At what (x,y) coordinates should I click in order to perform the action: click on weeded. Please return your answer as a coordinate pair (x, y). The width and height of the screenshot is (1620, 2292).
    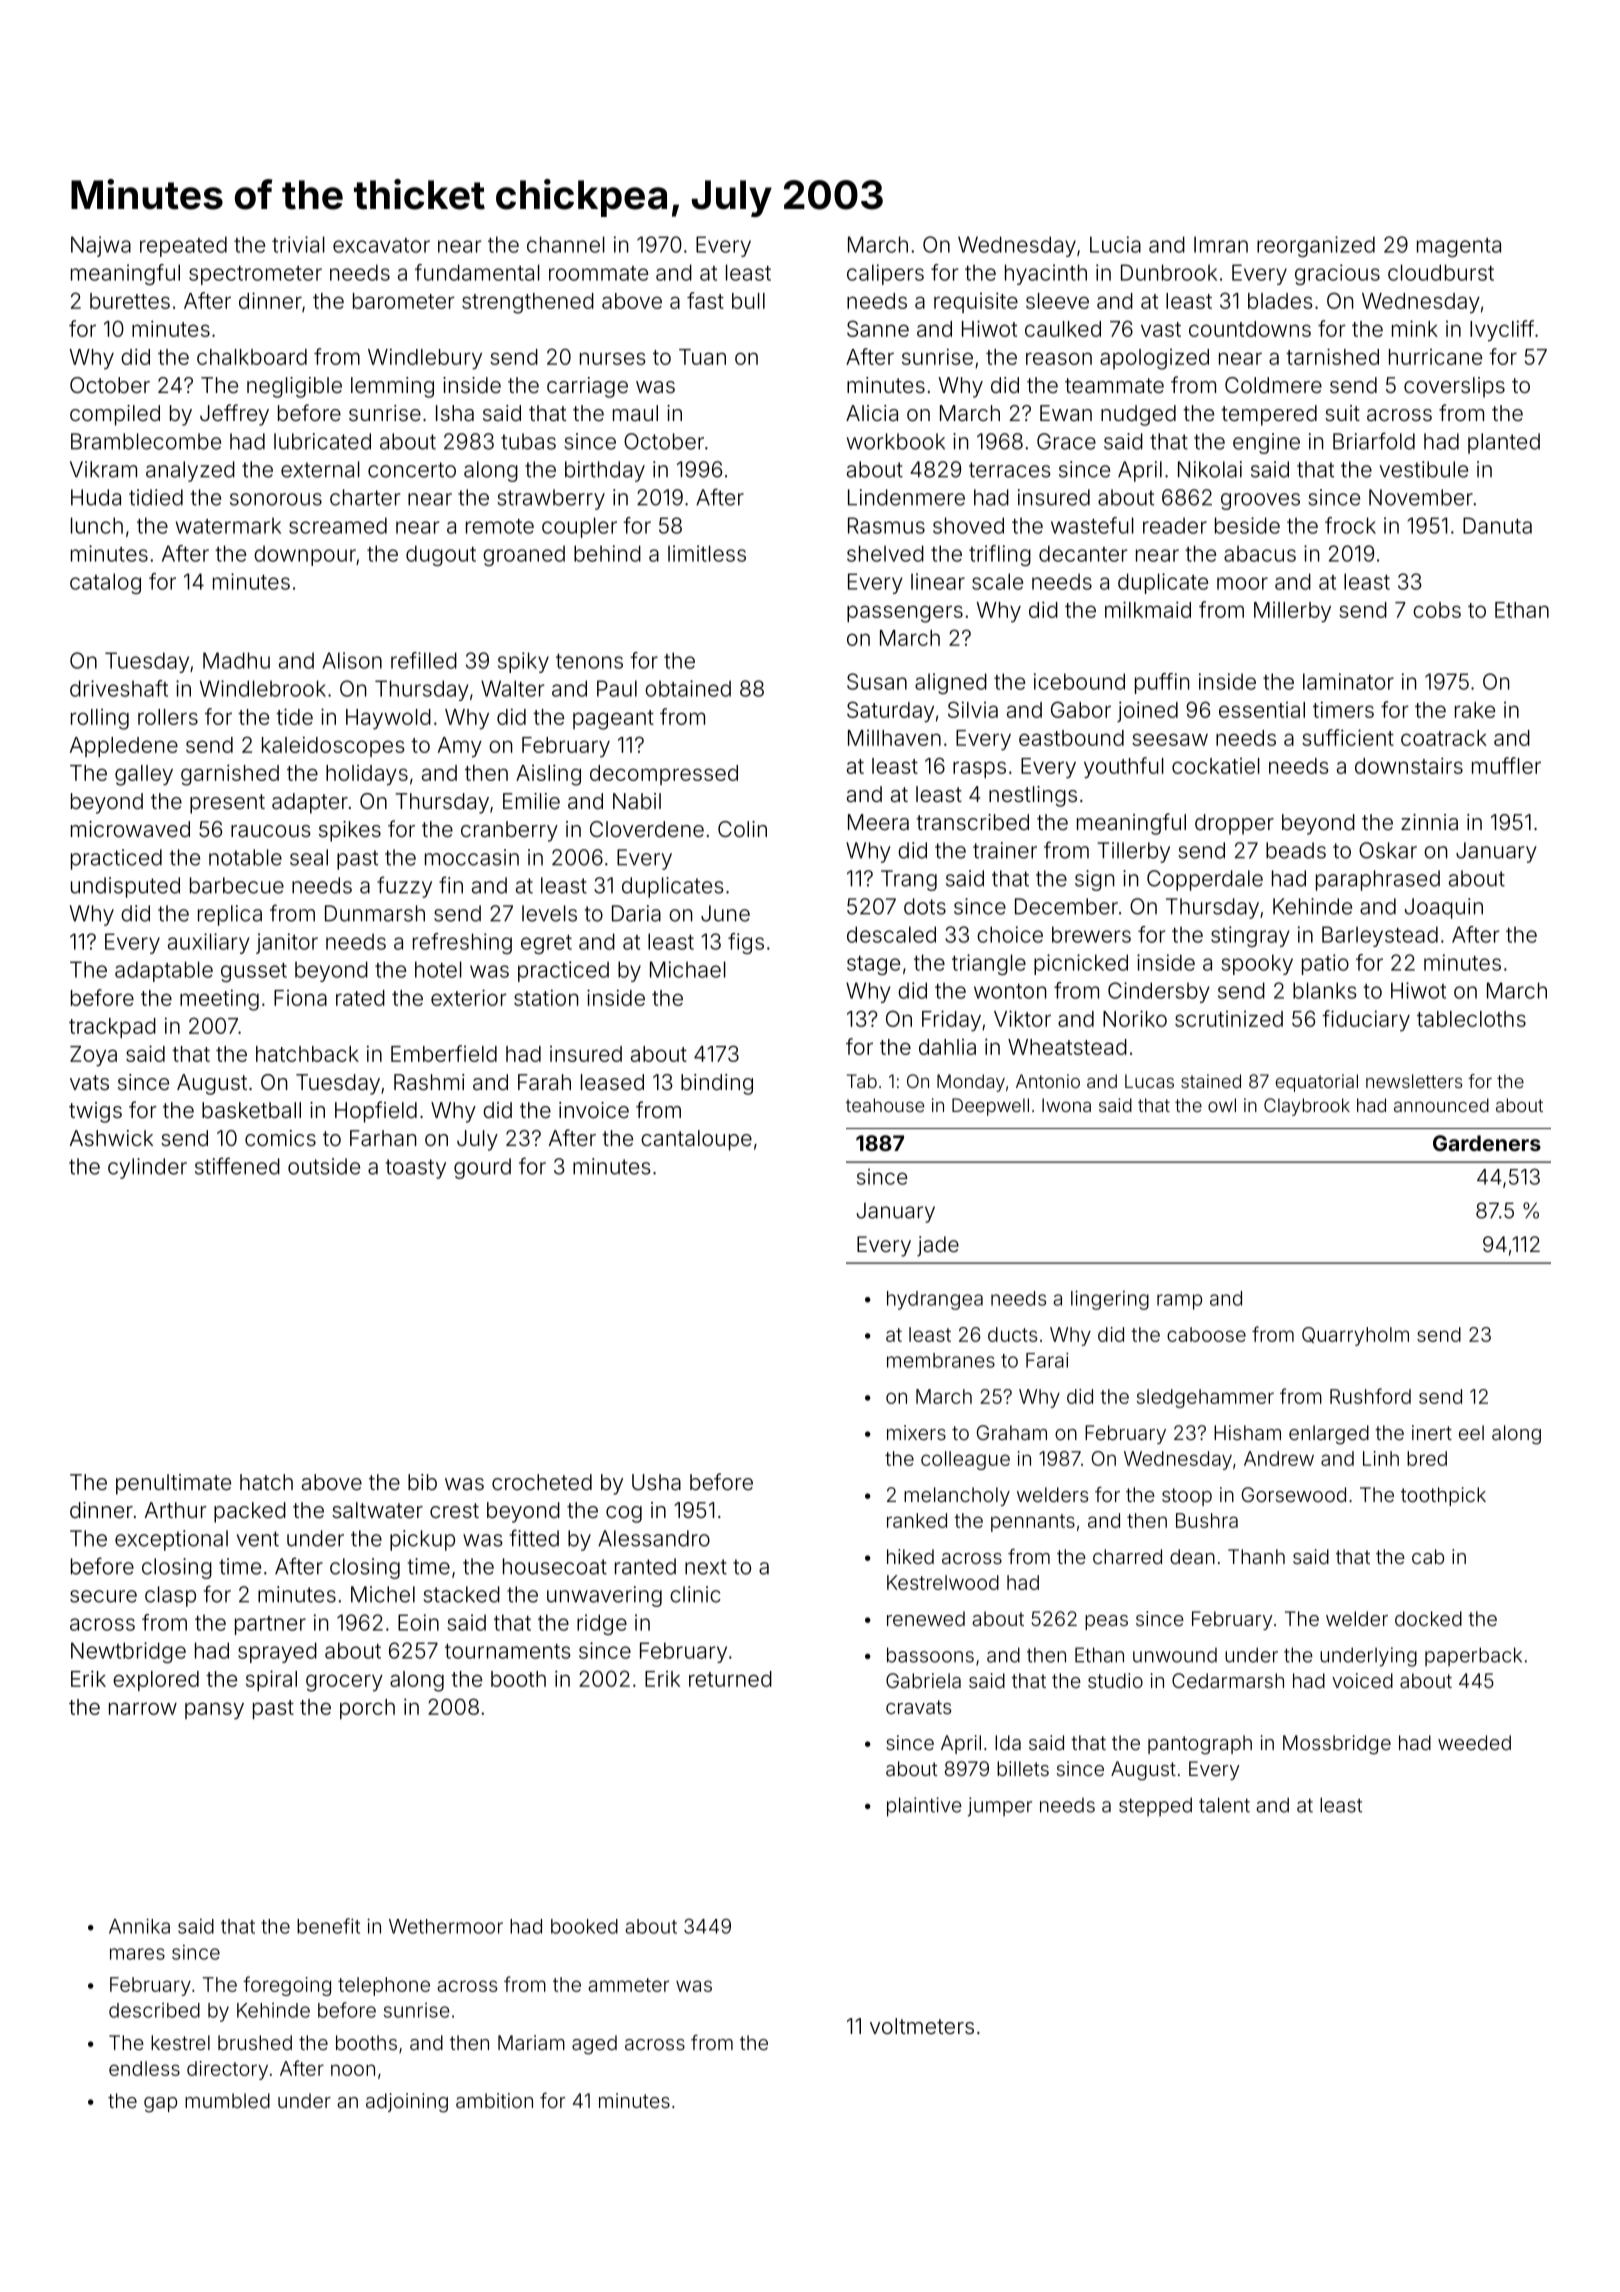
    Looking at the image, I should click on (1474, 1742).
